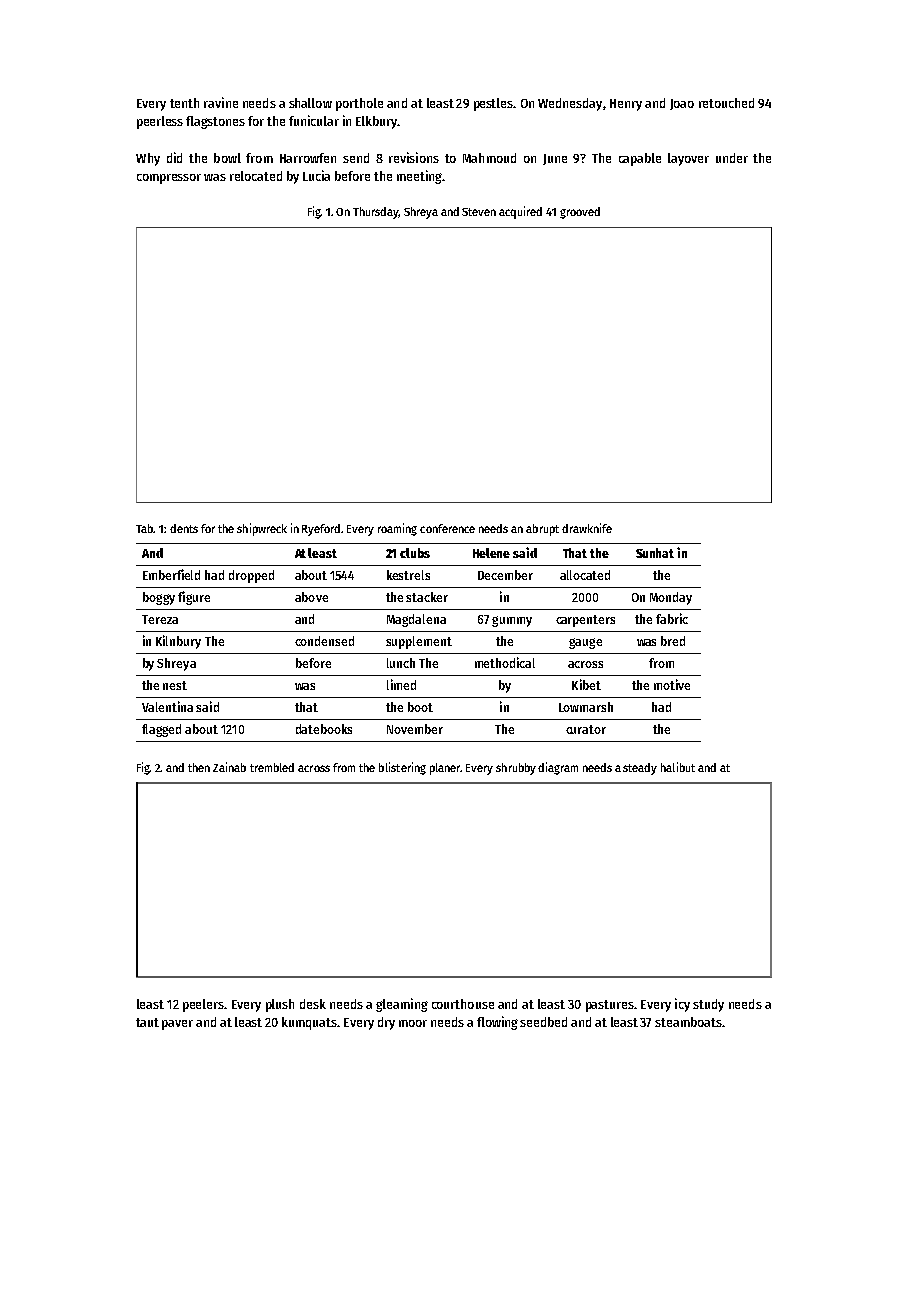  Describe the element at coordinates (445, 769) in the document. I see `planer` at that location.
